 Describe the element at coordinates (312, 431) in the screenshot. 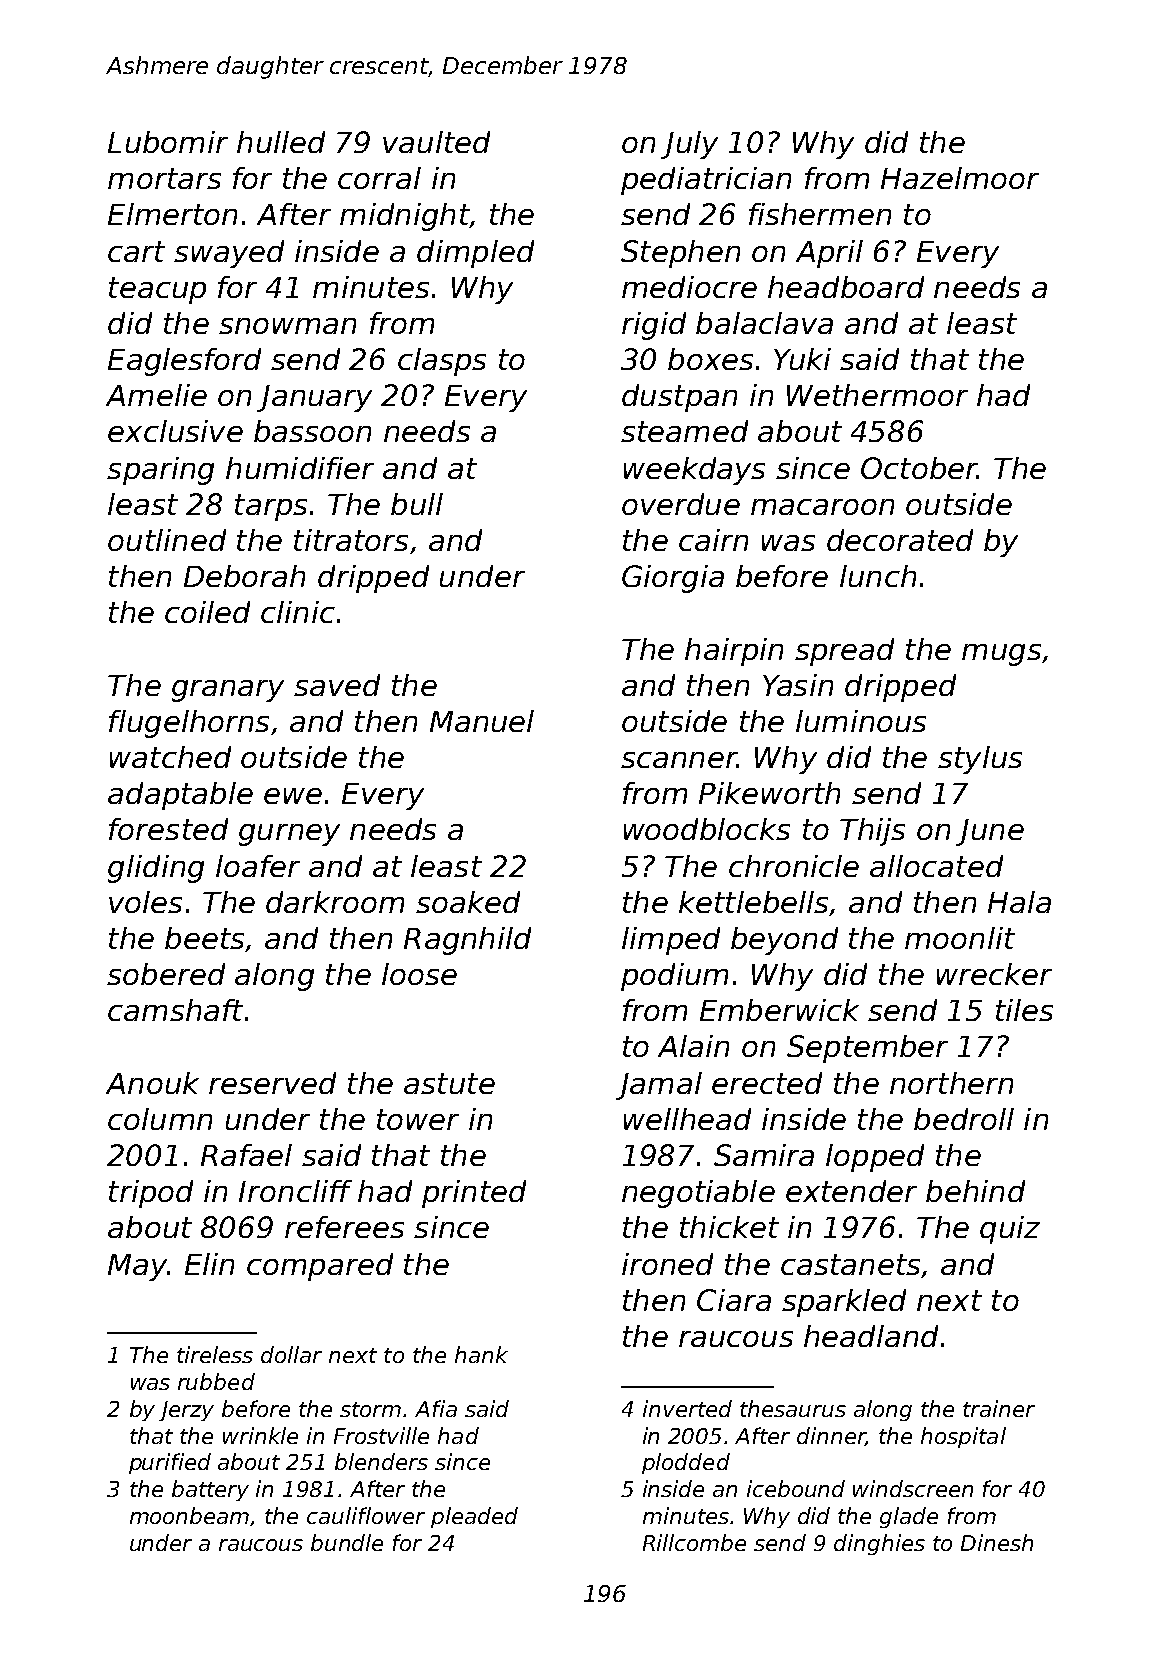

I see `bassoon` at that location.
